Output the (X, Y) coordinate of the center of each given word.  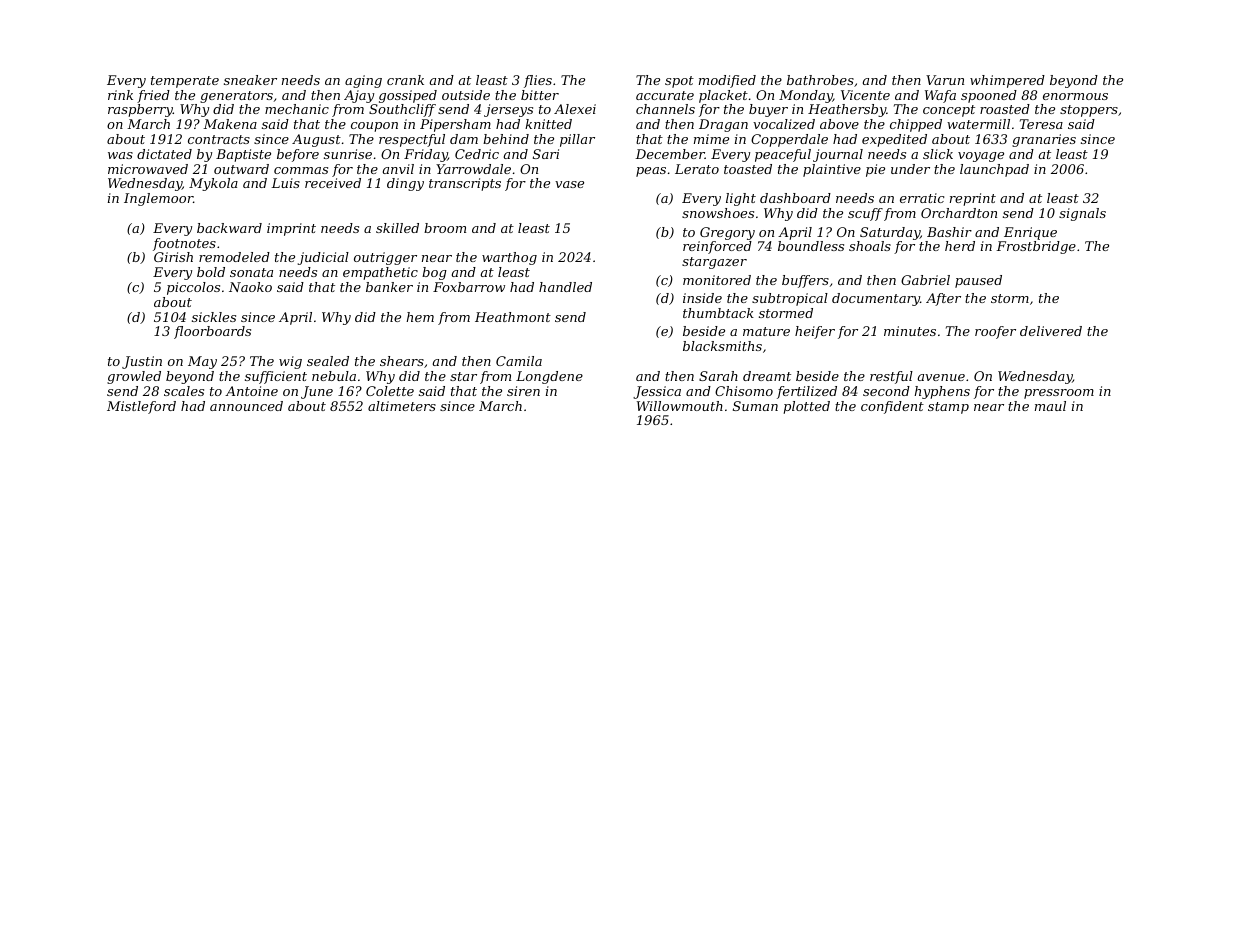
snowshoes (718, 213)
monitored (717, 280)
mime (711, 139)
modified (727, 81)
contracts (219, 139)
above (839, 124)
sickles (214, 317)
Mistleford (141, 407)
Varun (945, 80)
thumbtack (718, 313)
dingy (405, 184)
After (943, 299)
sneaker (250, 80)
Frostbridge (1036, 247)
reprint (973, 199)
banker (389, 287)
